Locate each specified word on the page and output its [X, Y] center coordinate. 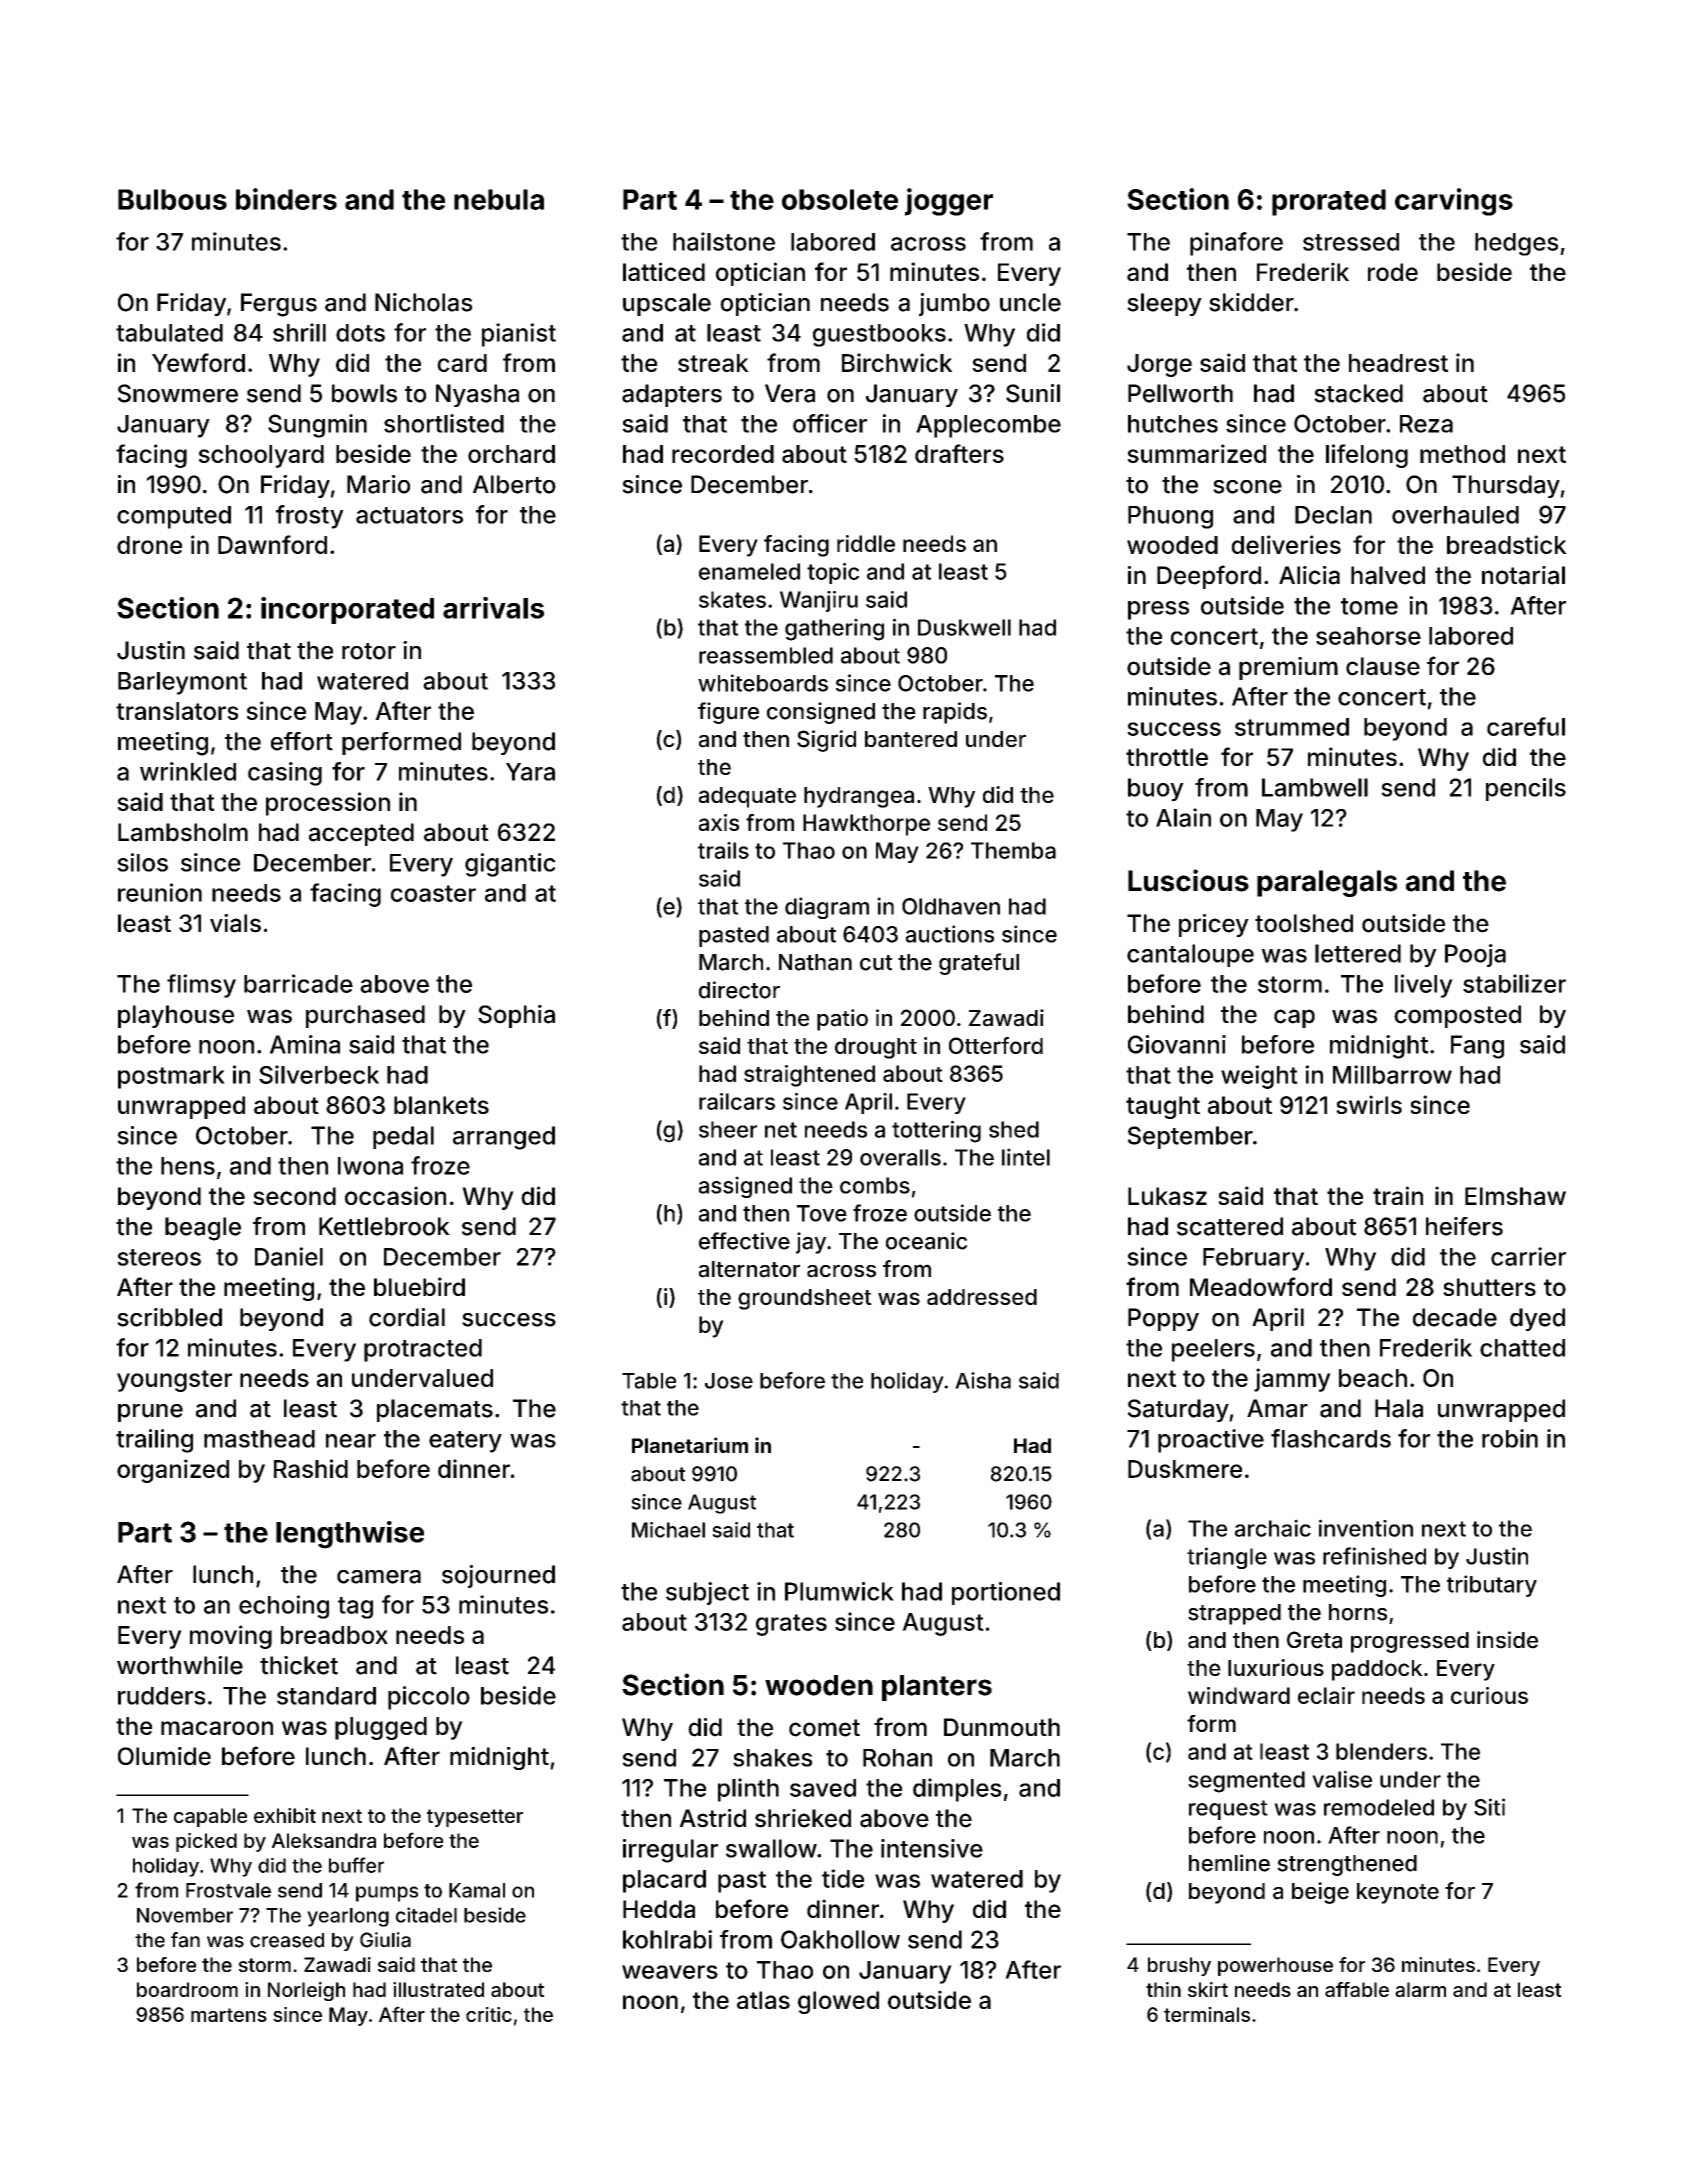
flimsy [201, 986]
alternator [749, 1269]
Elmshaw [1515, 1196]
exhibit [285, 1815]
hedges [1516, 244]
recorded [723, 454]
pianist [519, 335]
